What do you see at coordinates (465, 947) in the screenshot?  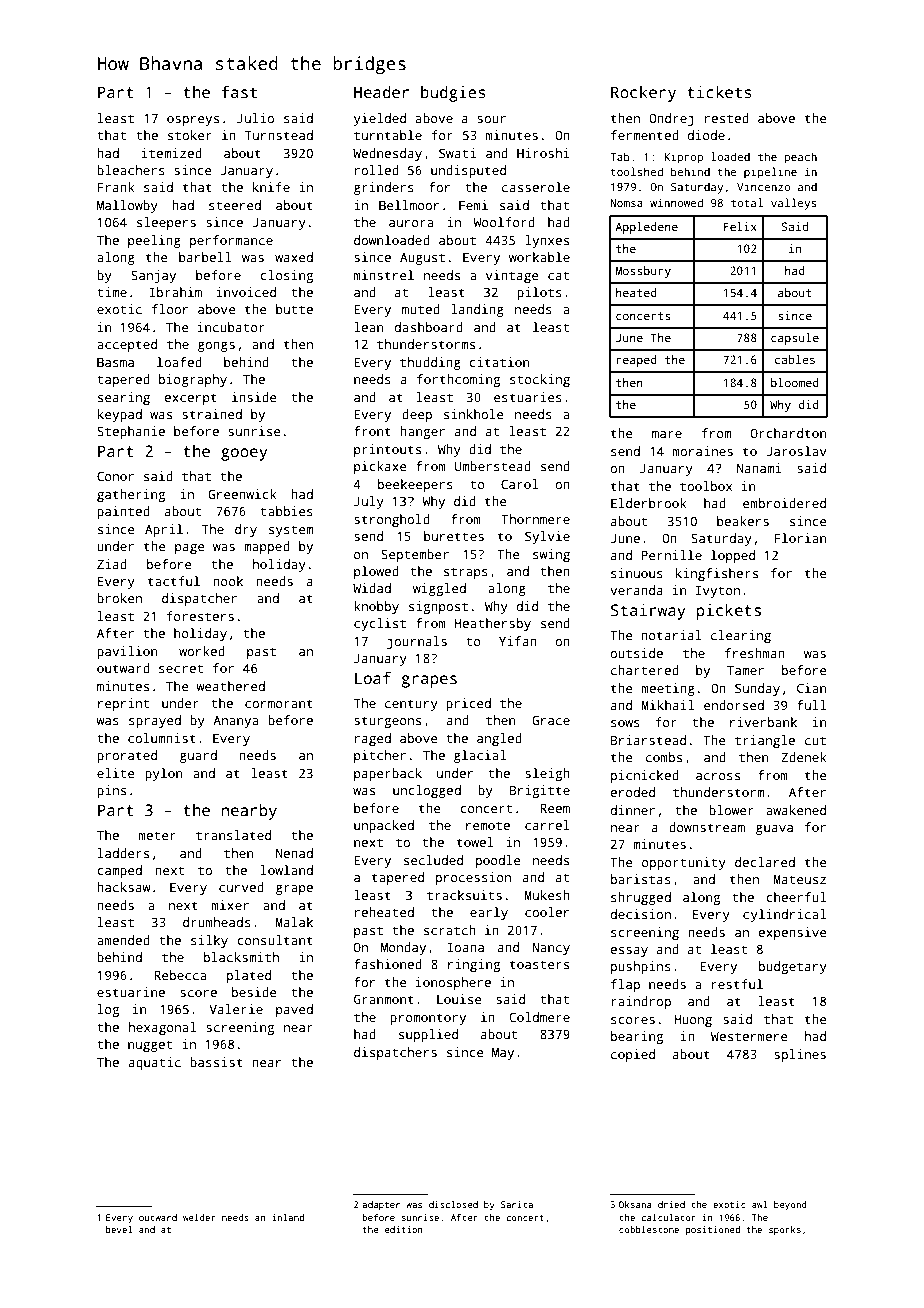 I see `Ioana` at bounding box center [465, 947].
